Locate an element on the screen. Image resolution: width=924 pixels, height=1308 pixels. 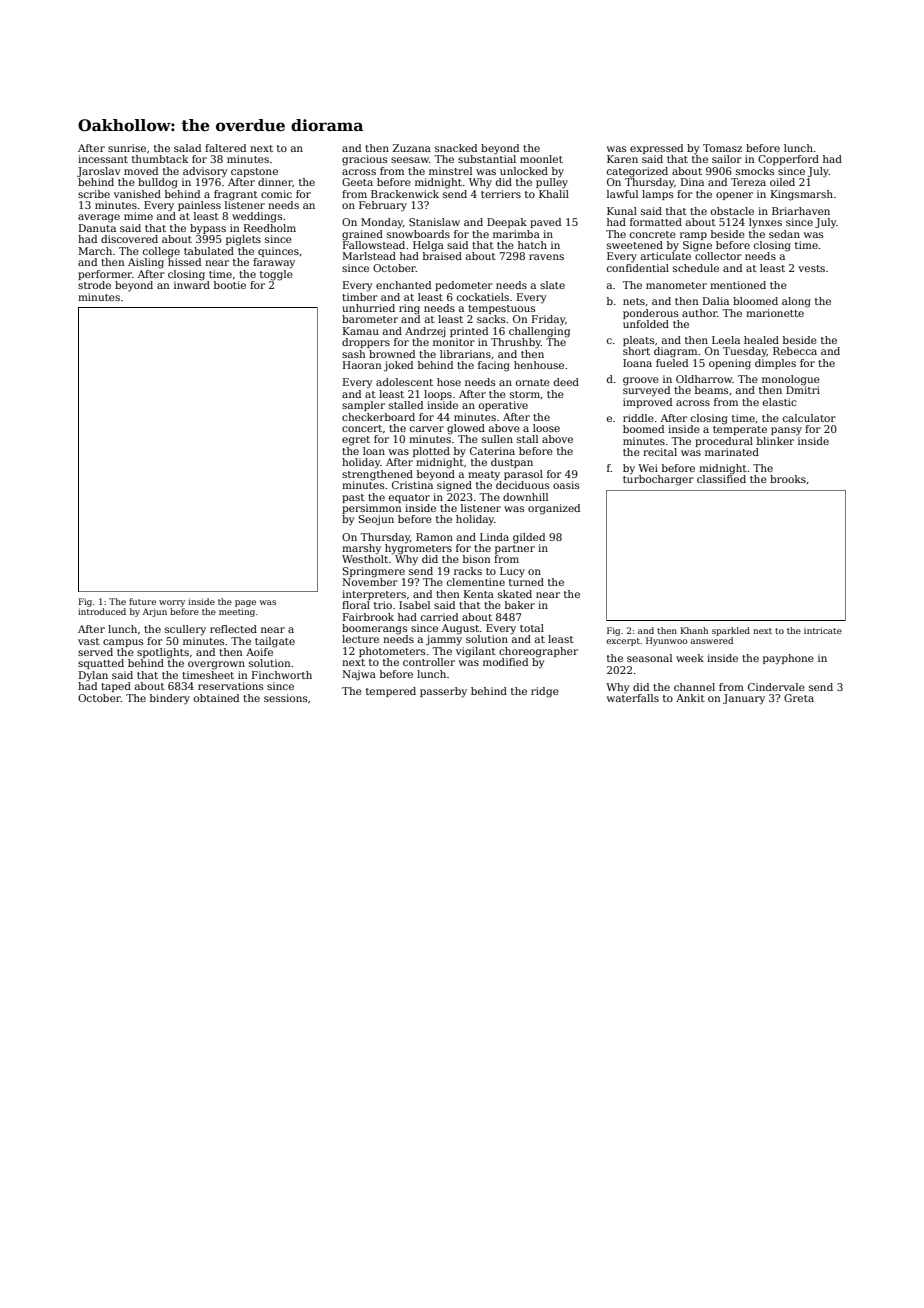
seesaw is located at coordinates (410, 160).
